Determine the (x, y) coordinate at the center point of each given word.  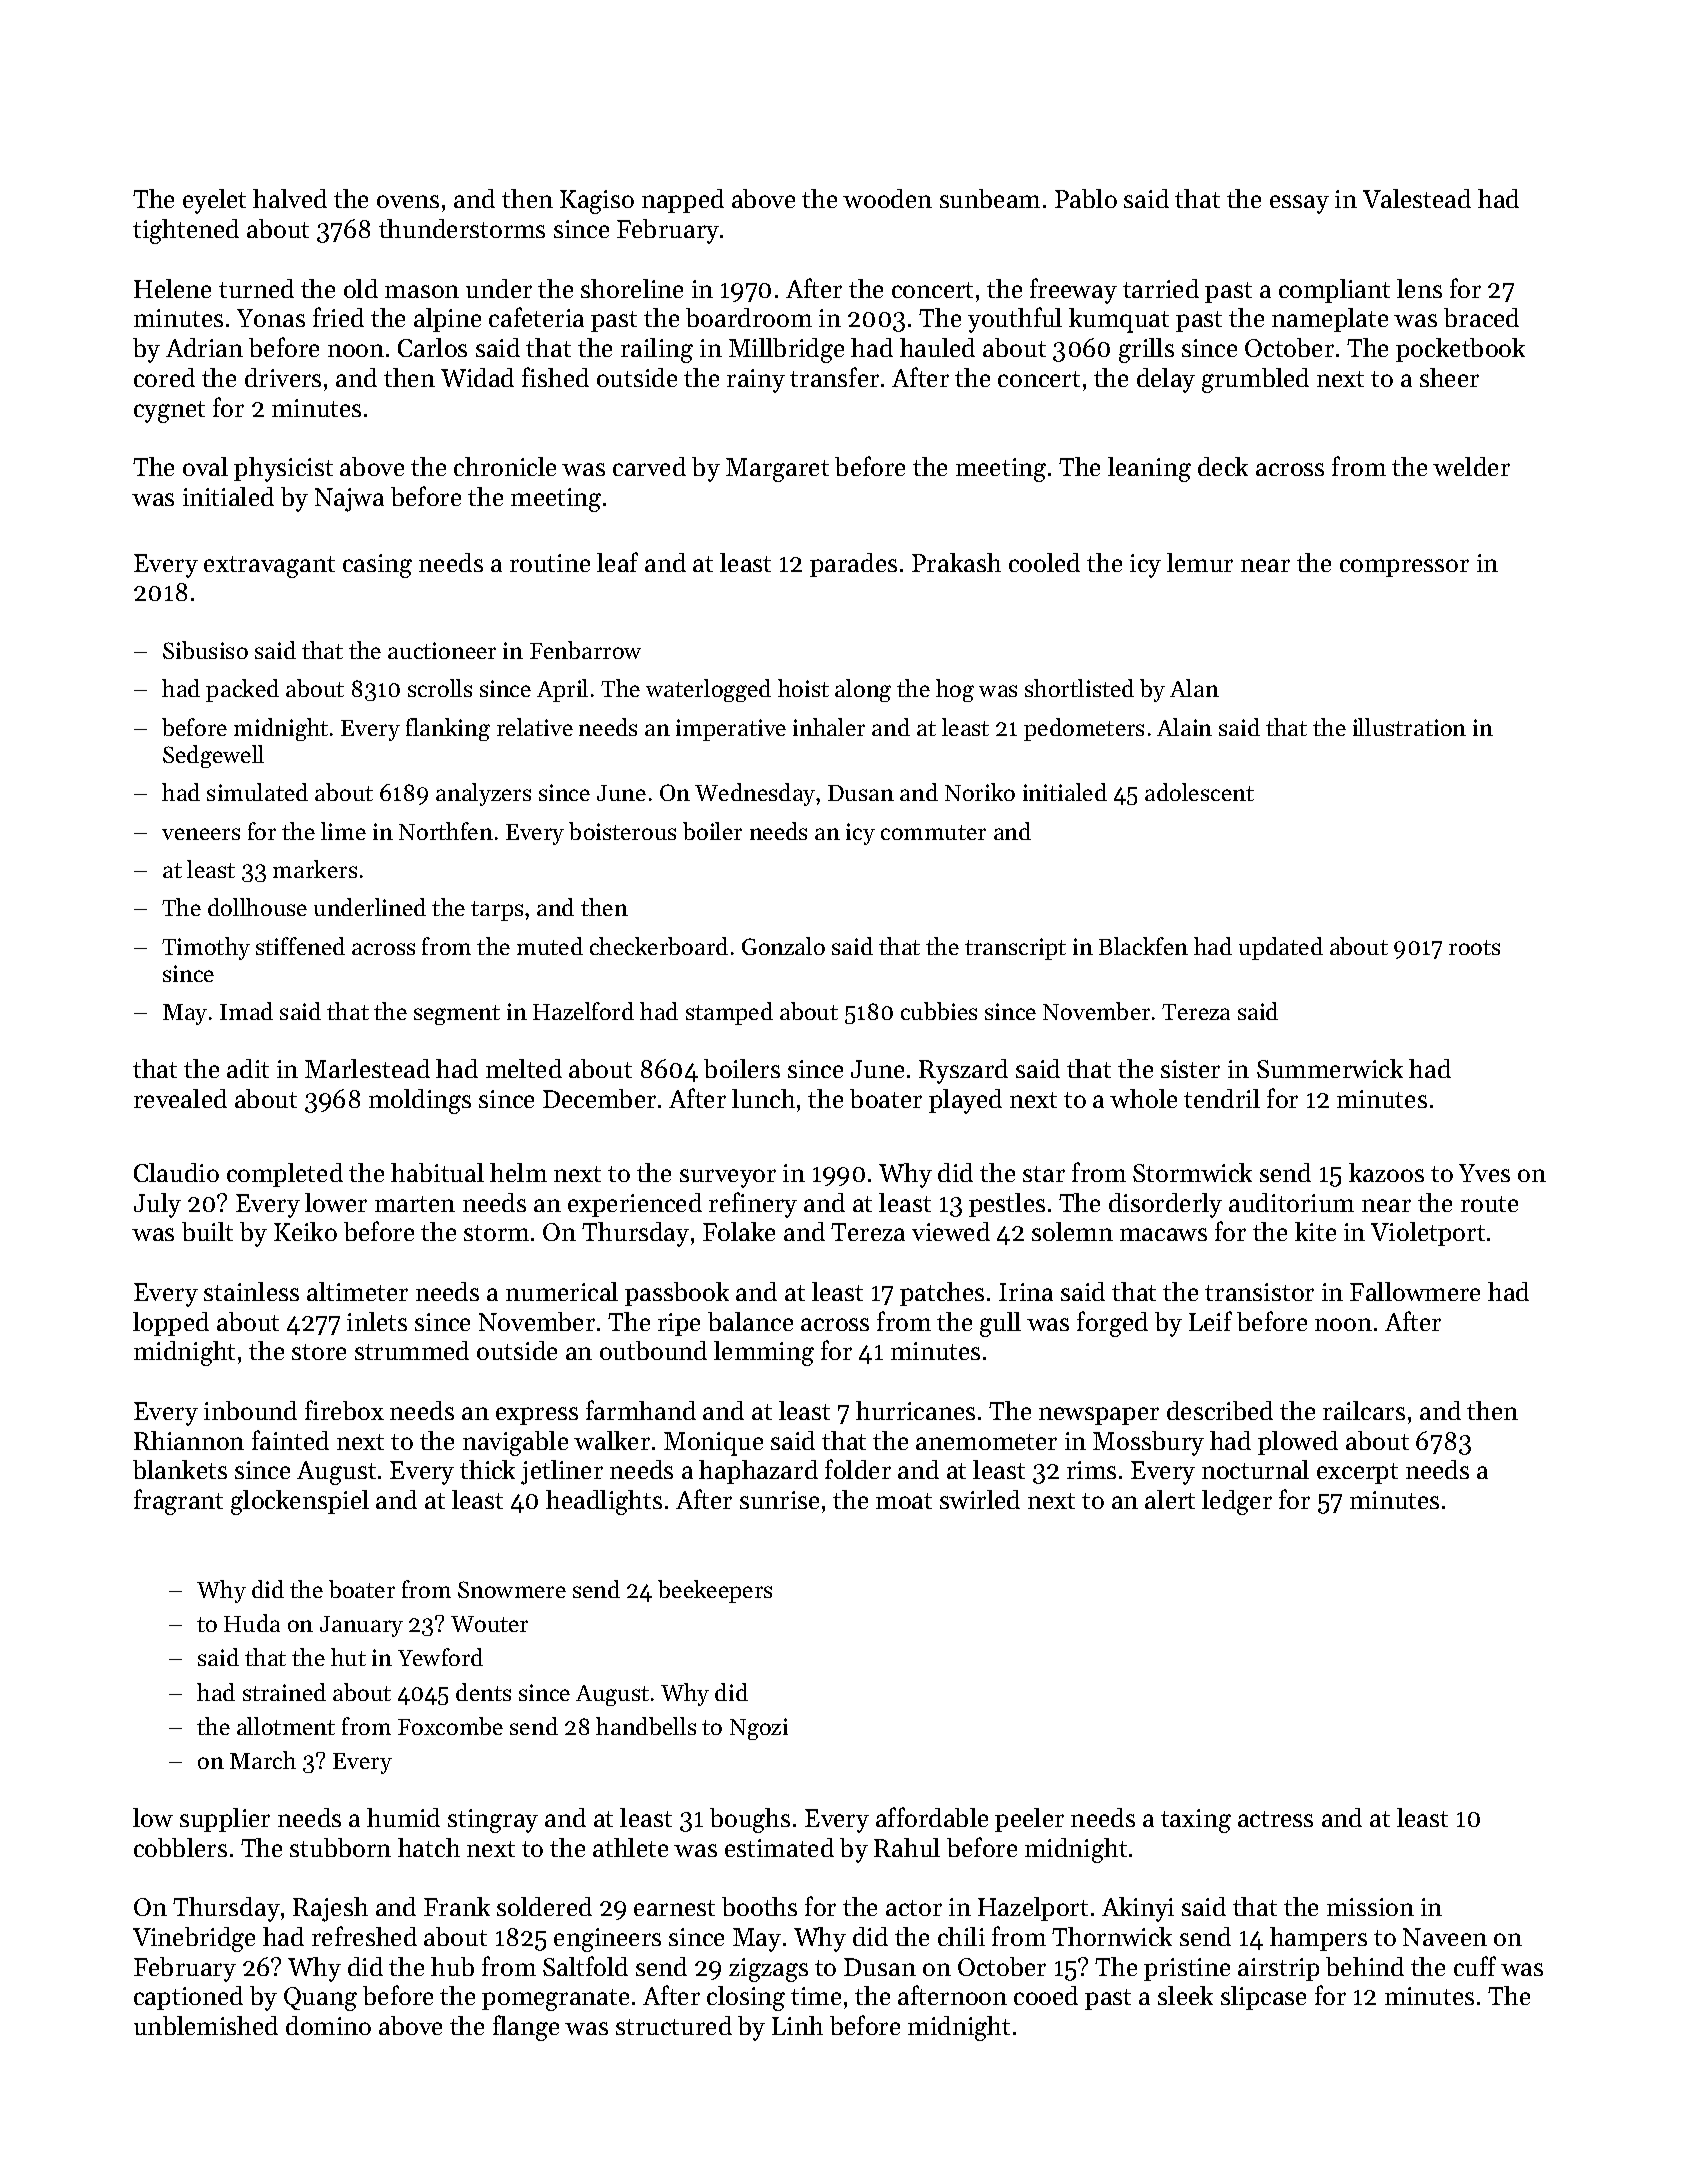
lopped (171, 1324)
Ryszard (963, 1071)
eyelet (214, 201)
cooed (1046, 1995)
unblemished (206, 2025)
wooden (887, 198)
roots (1474, 947)
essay (1299, 204)
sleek (1185, 1995)
